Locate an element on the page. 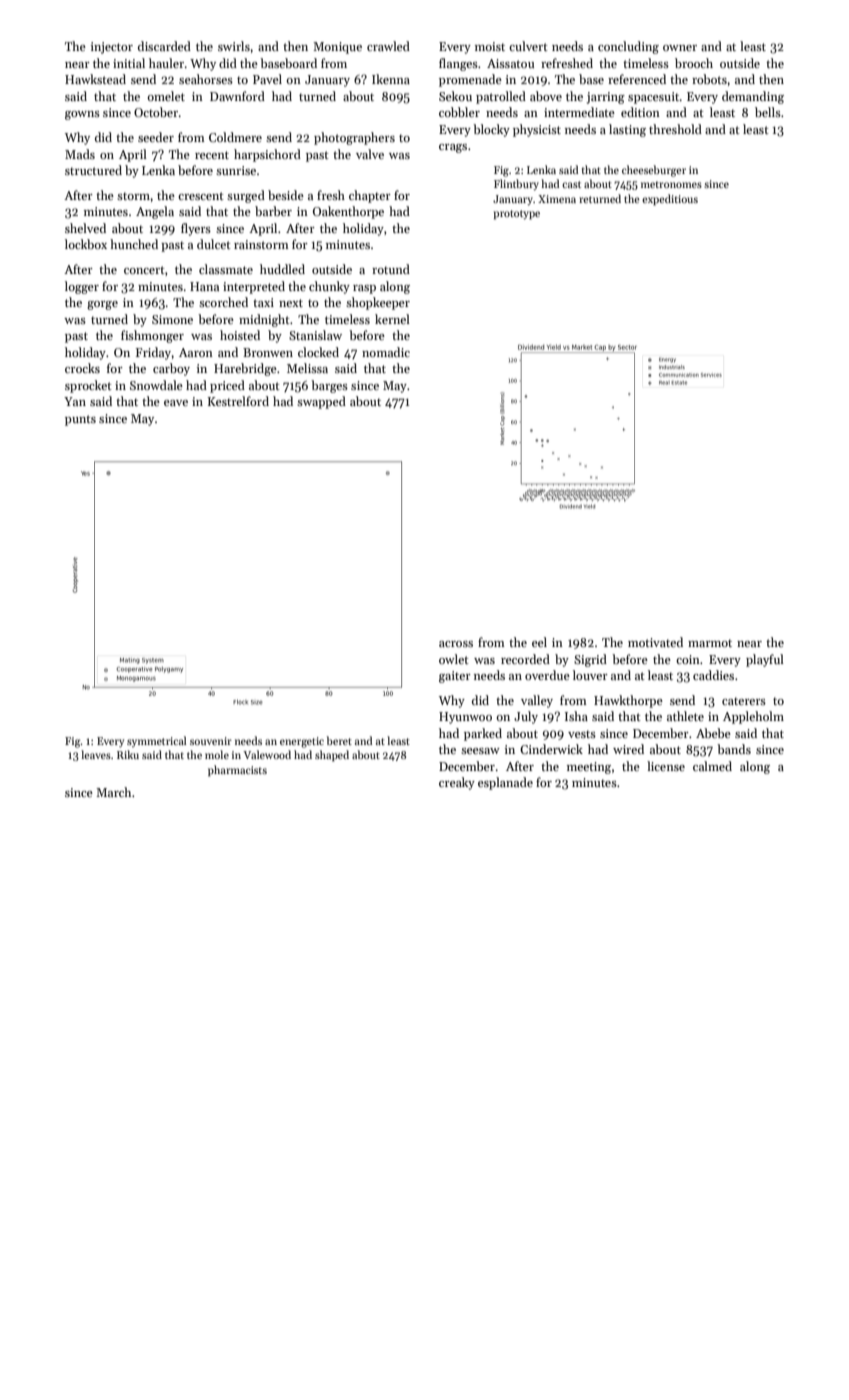  punts is located at coordinates (80, 420).
